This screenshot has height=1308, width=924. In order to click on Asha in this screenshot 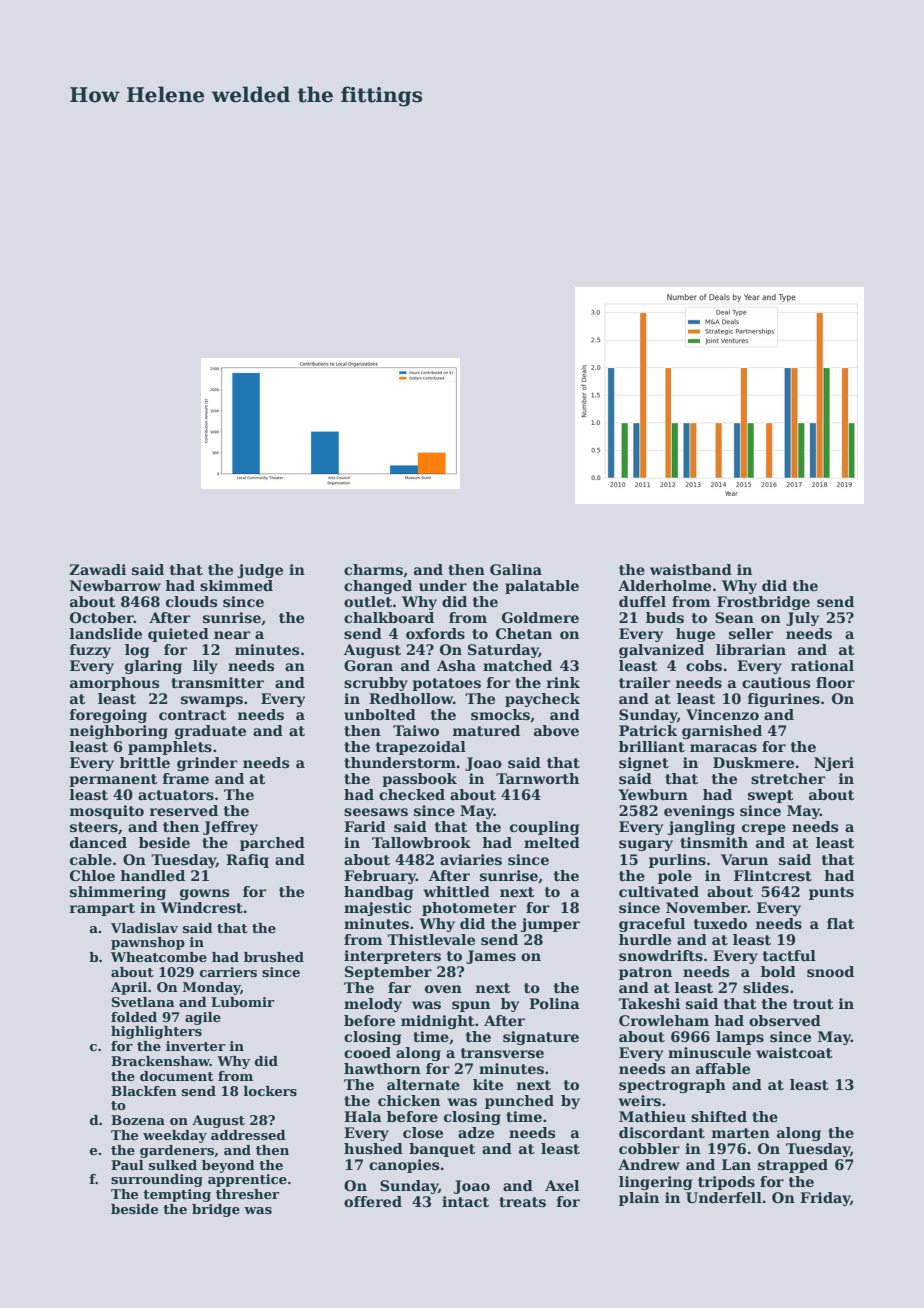, I will do `click(456, 665)`.
